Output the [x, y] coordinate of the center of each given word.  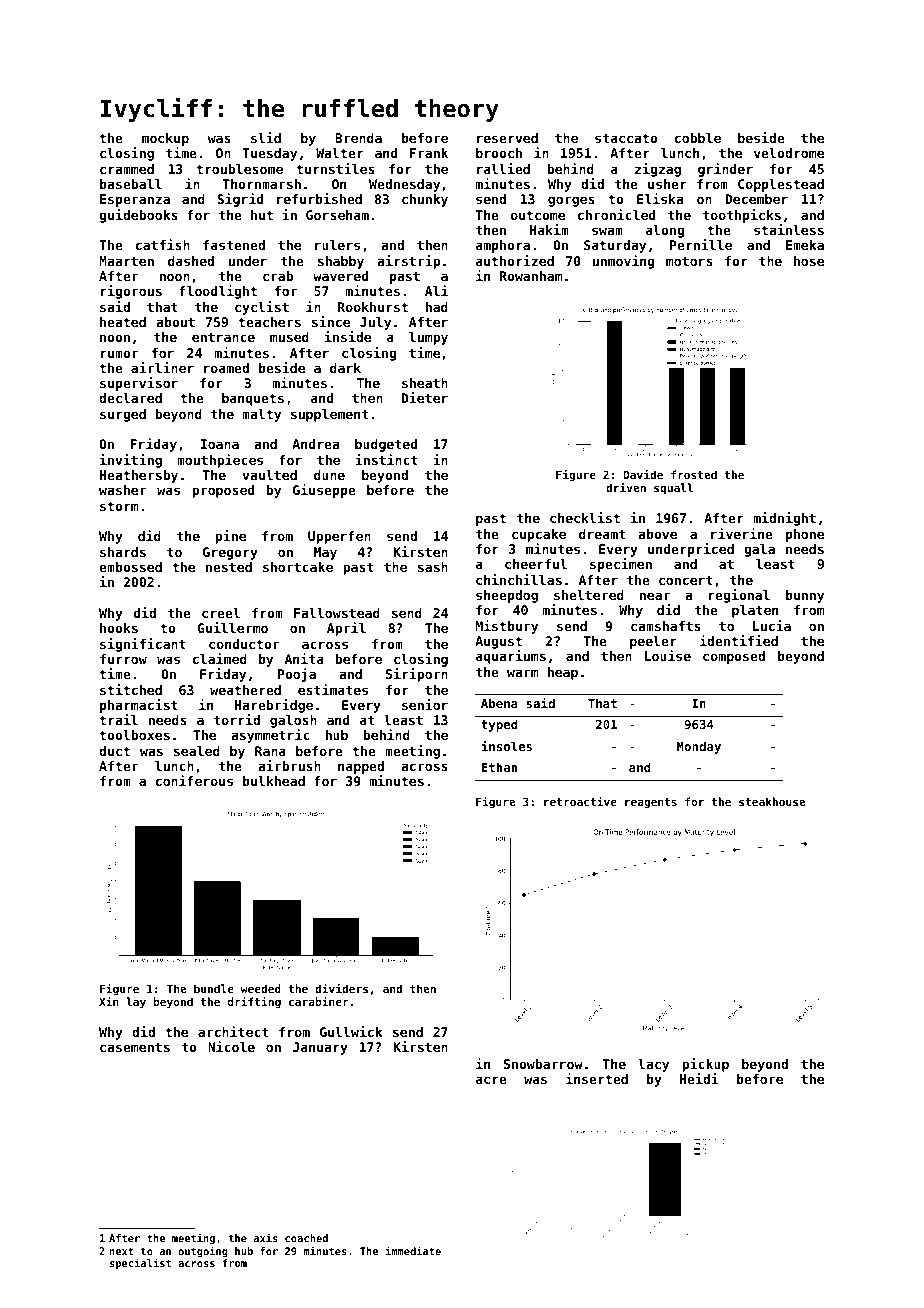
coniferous [194, 780]
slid [266, 137]
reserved [507, 138]
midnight [785, 519]
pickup [705, 1065]
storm [119, 506]
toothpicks [742, 216]
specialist [140, 1263]
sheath [425, 383]
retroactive [580, 801]
